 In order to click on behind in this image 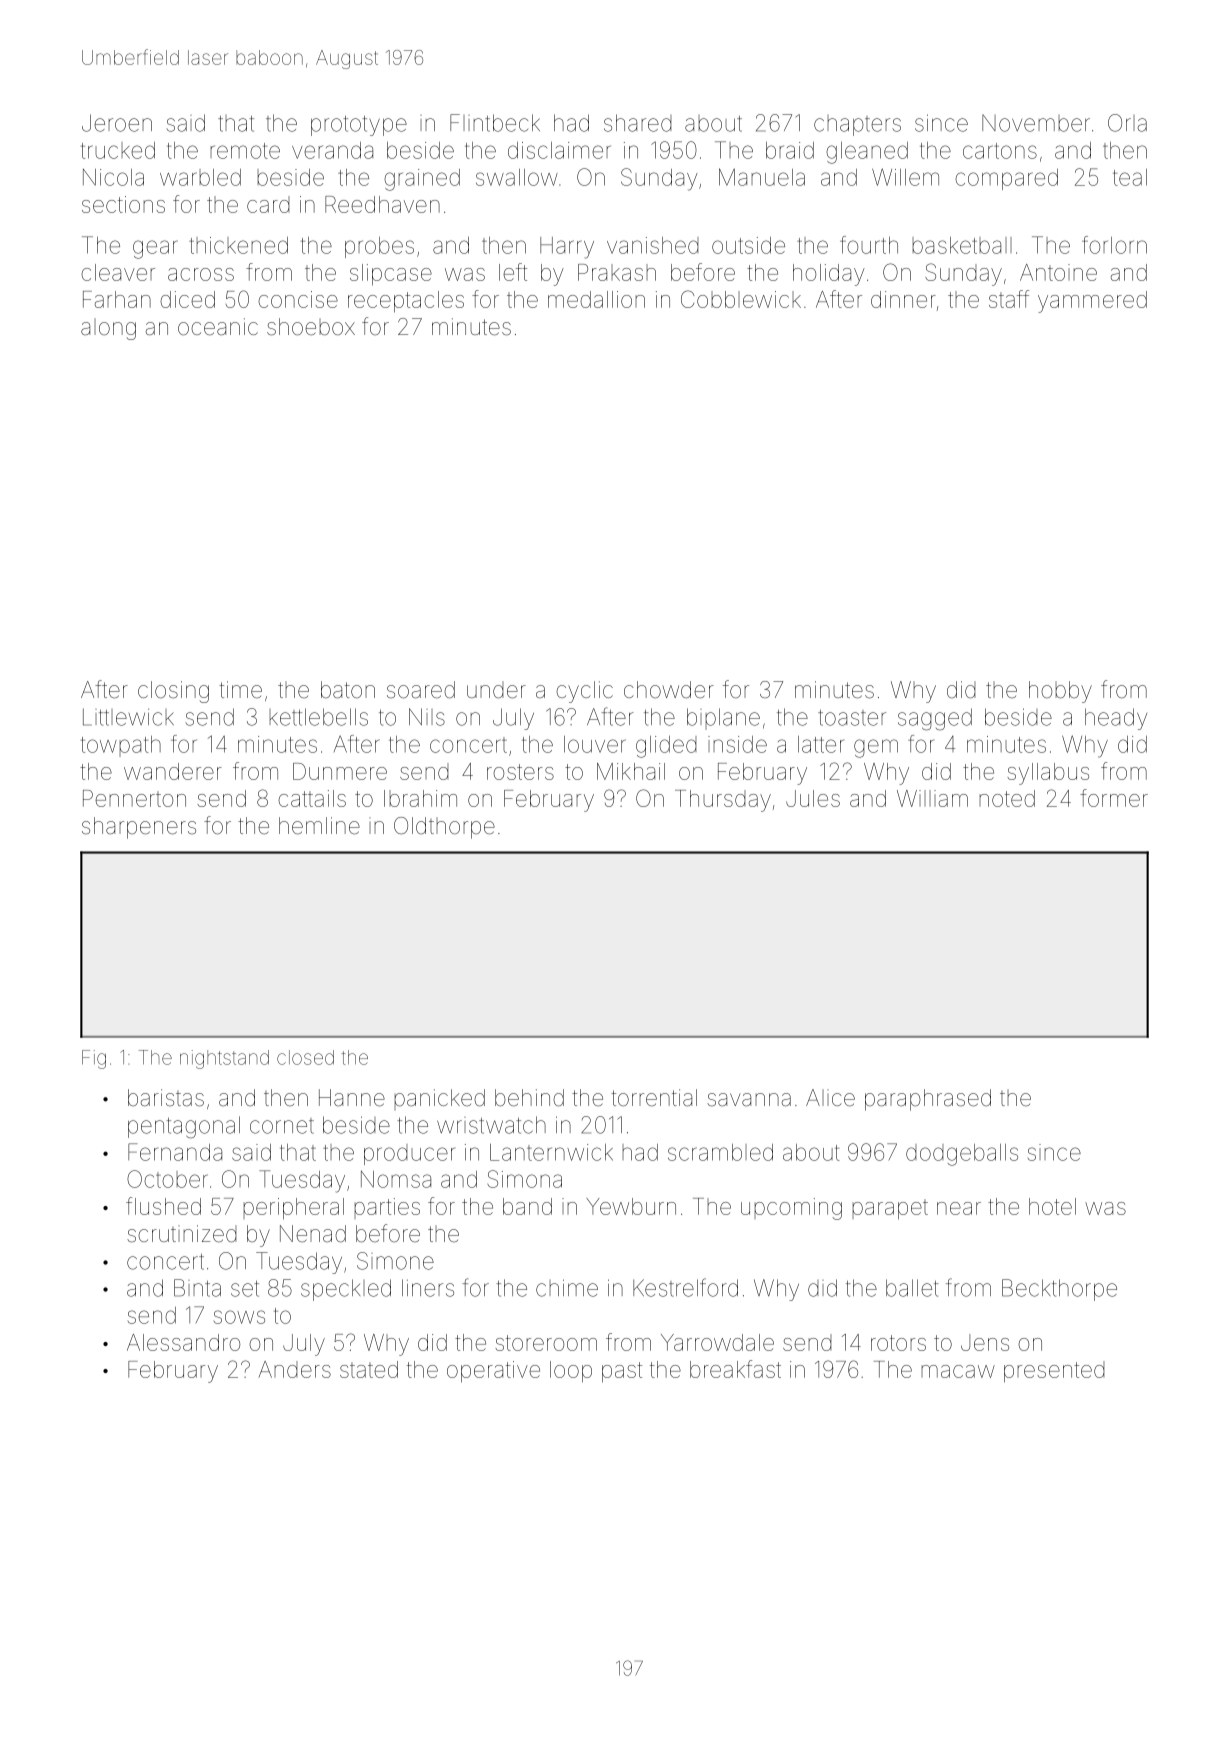, I will do `click(529, 1098)`.
